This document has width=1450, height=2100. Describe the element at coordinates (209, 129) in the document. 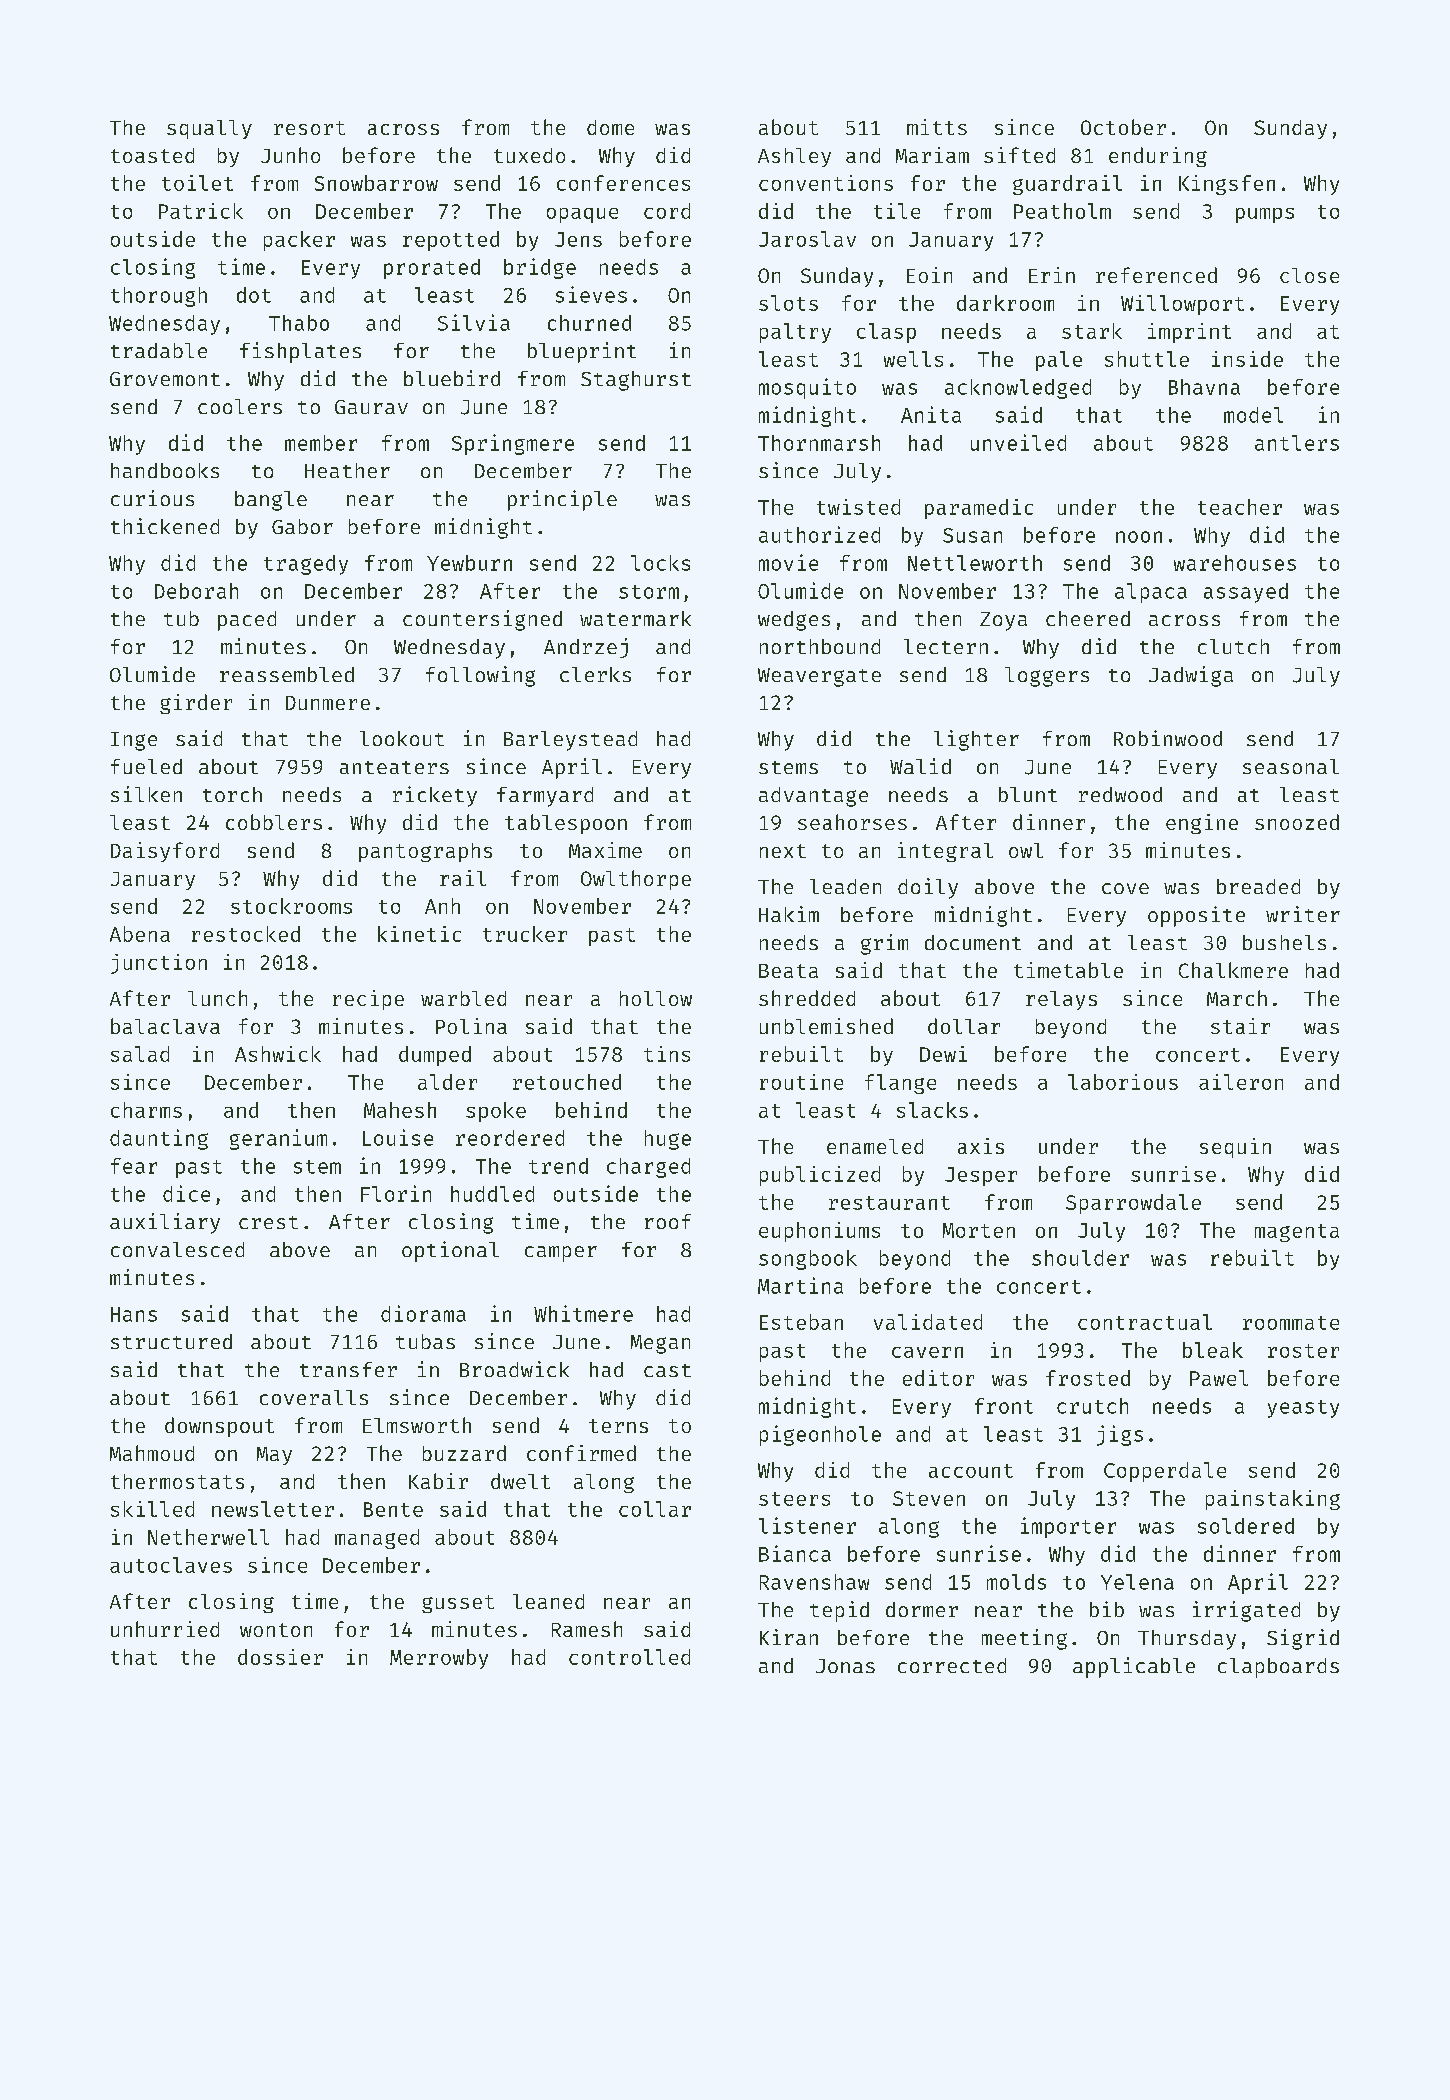

I see `squally` at that location.
